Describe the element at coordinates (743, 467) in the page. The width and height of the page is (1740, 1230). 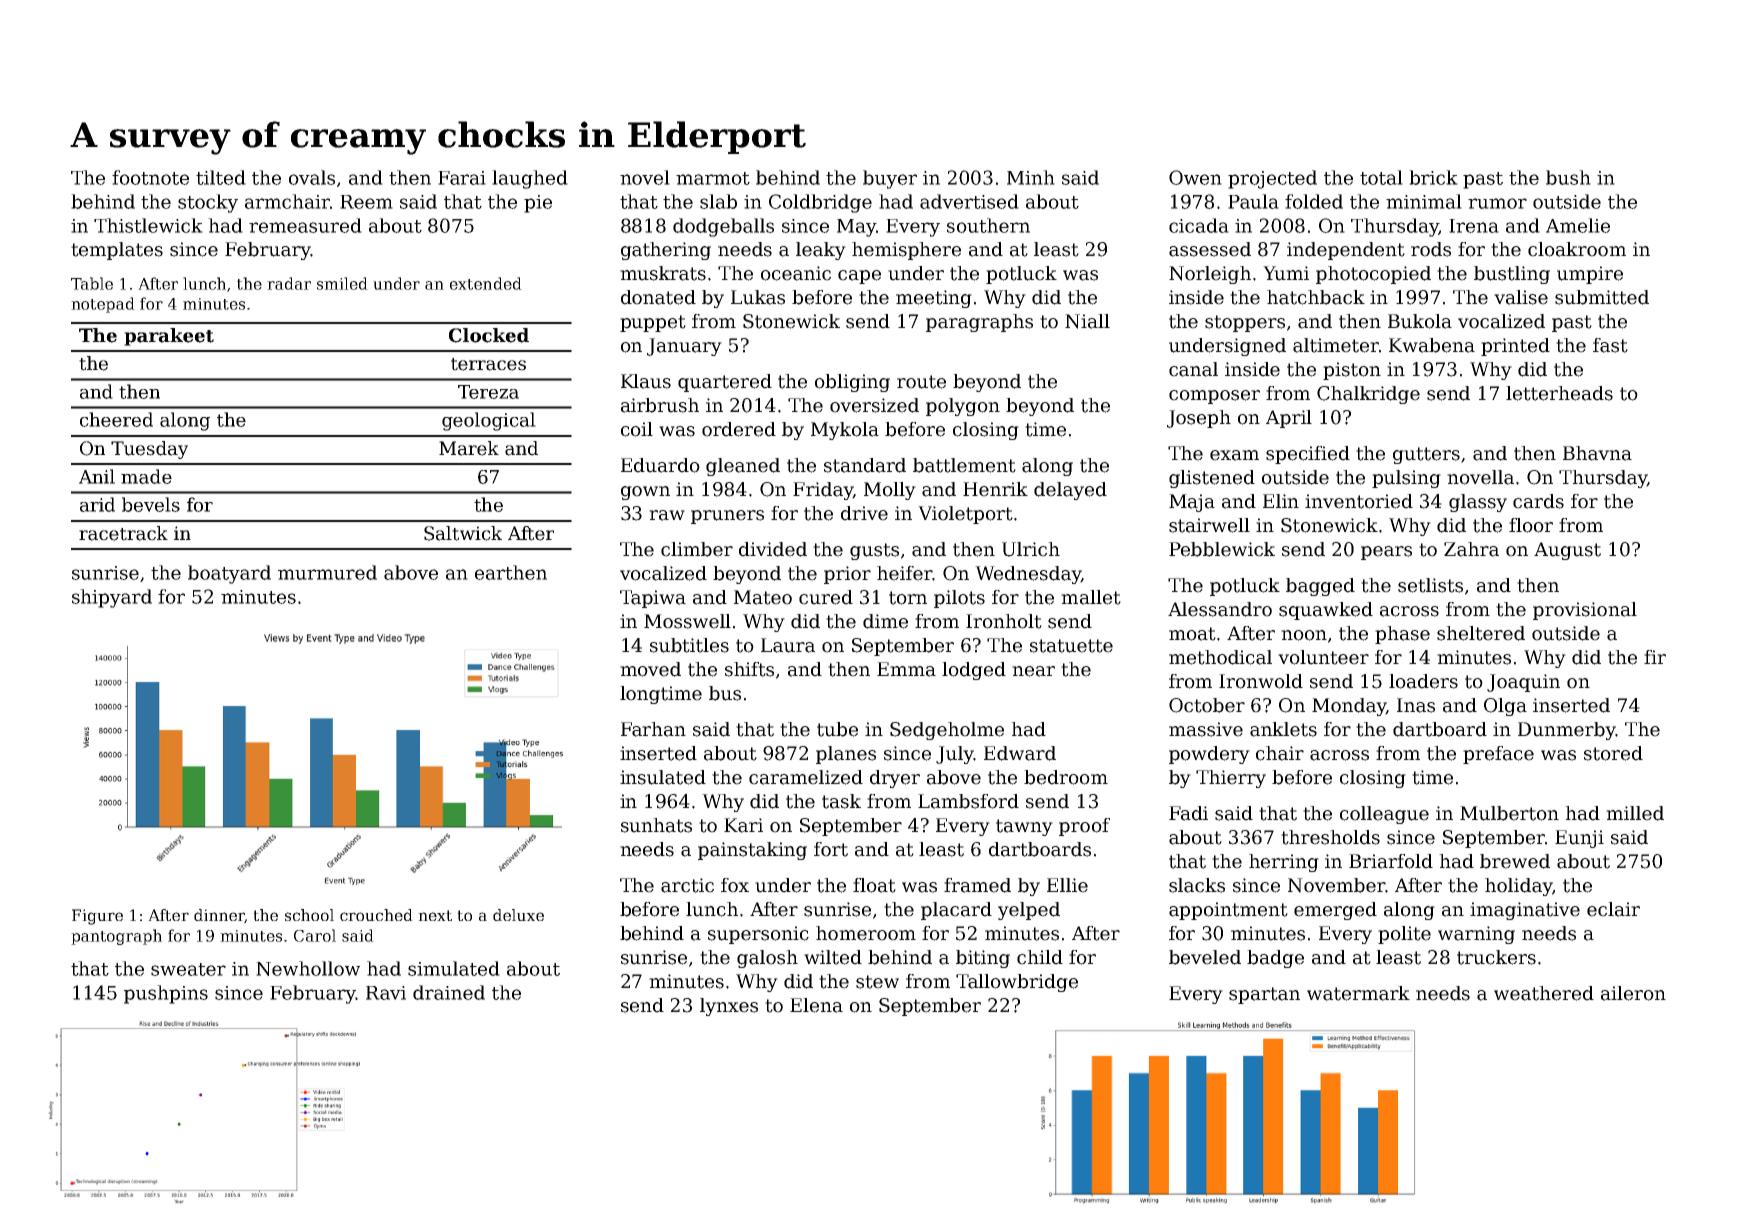
I see `gleaned` at that location.
